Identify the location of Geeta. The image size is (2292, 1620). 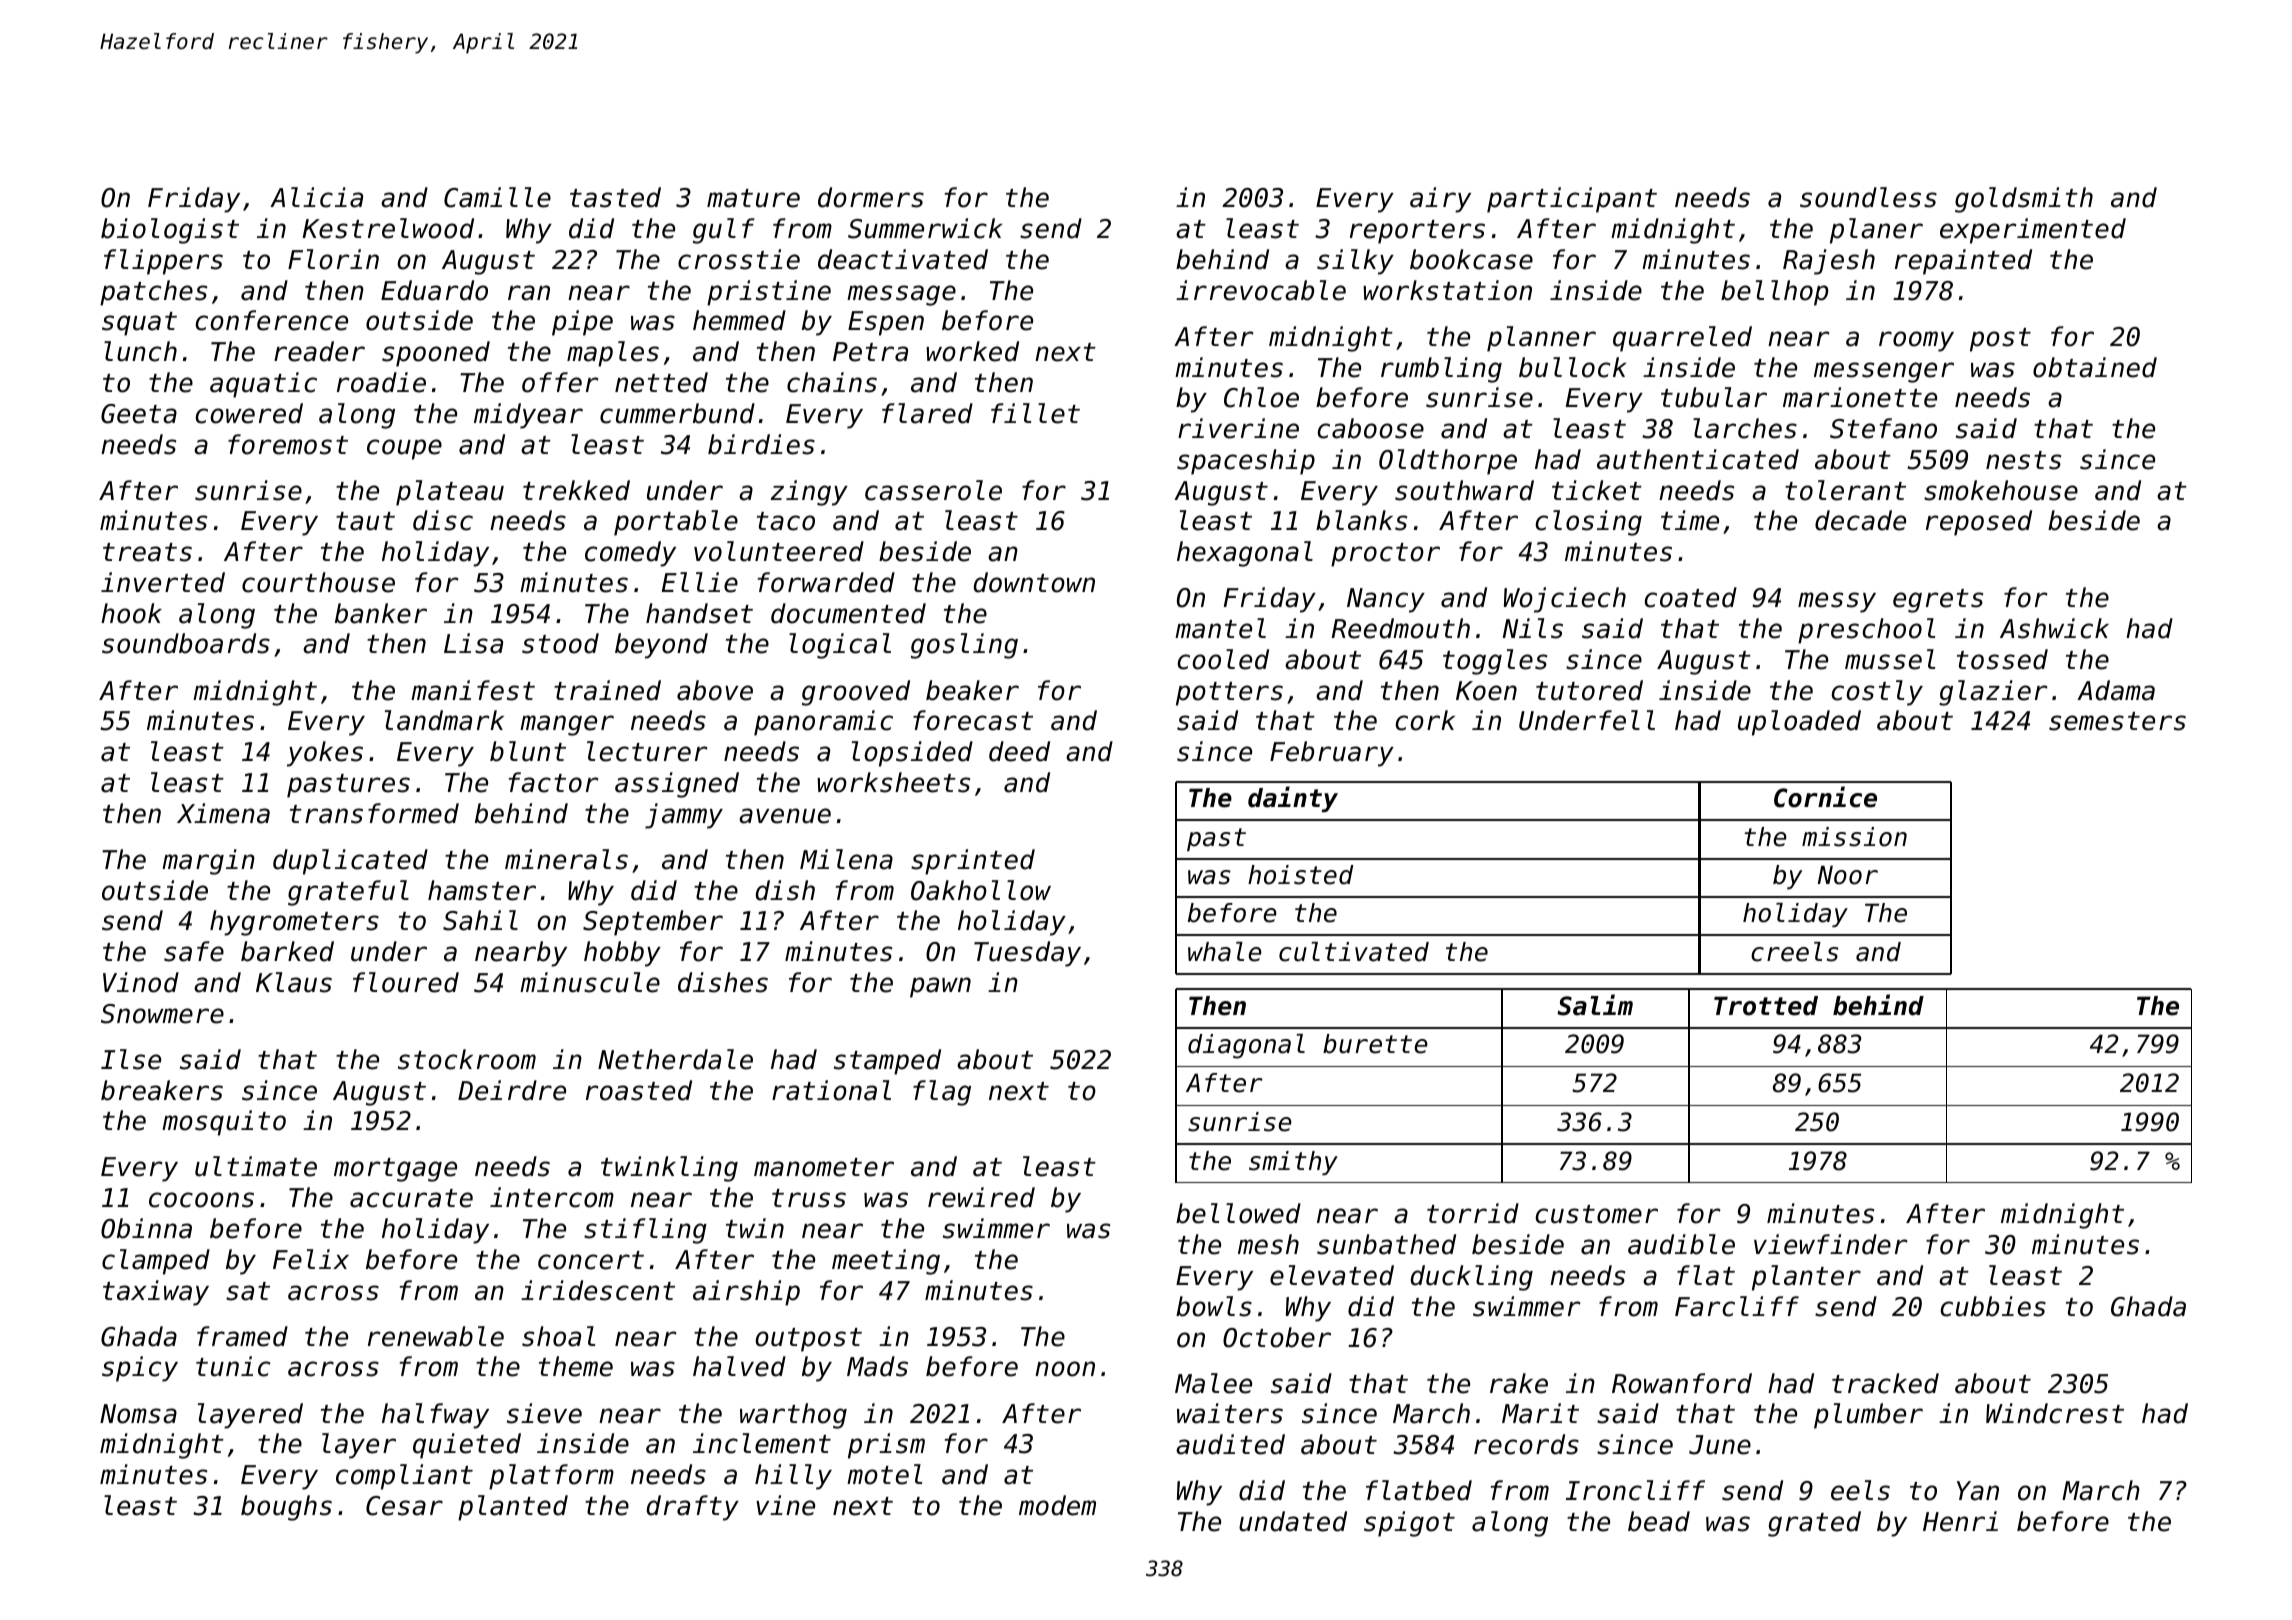
(139, 414).
